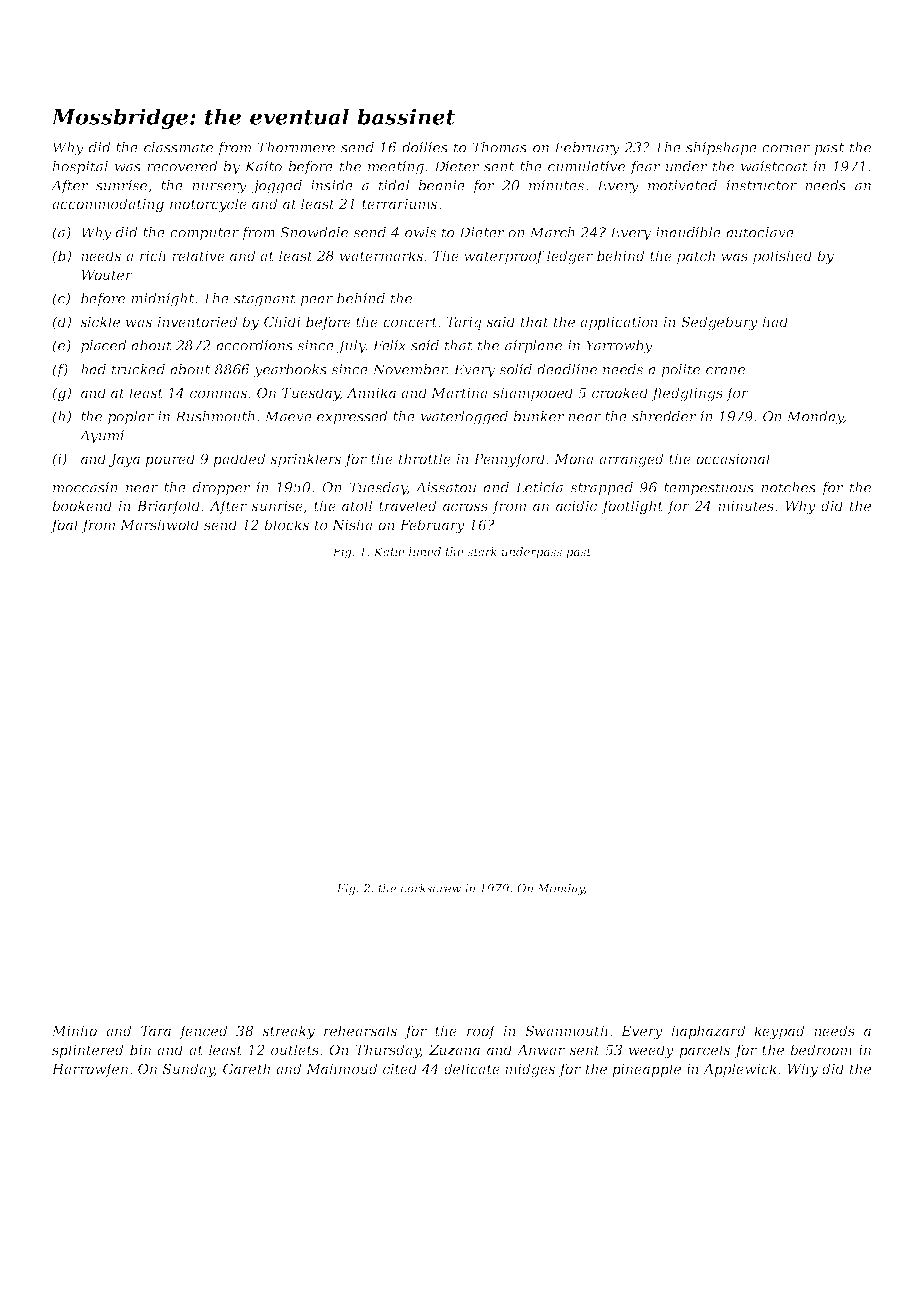  Describe the element at coordinates (90, 1070) in the document. I see `Harrowfen` at that location.
